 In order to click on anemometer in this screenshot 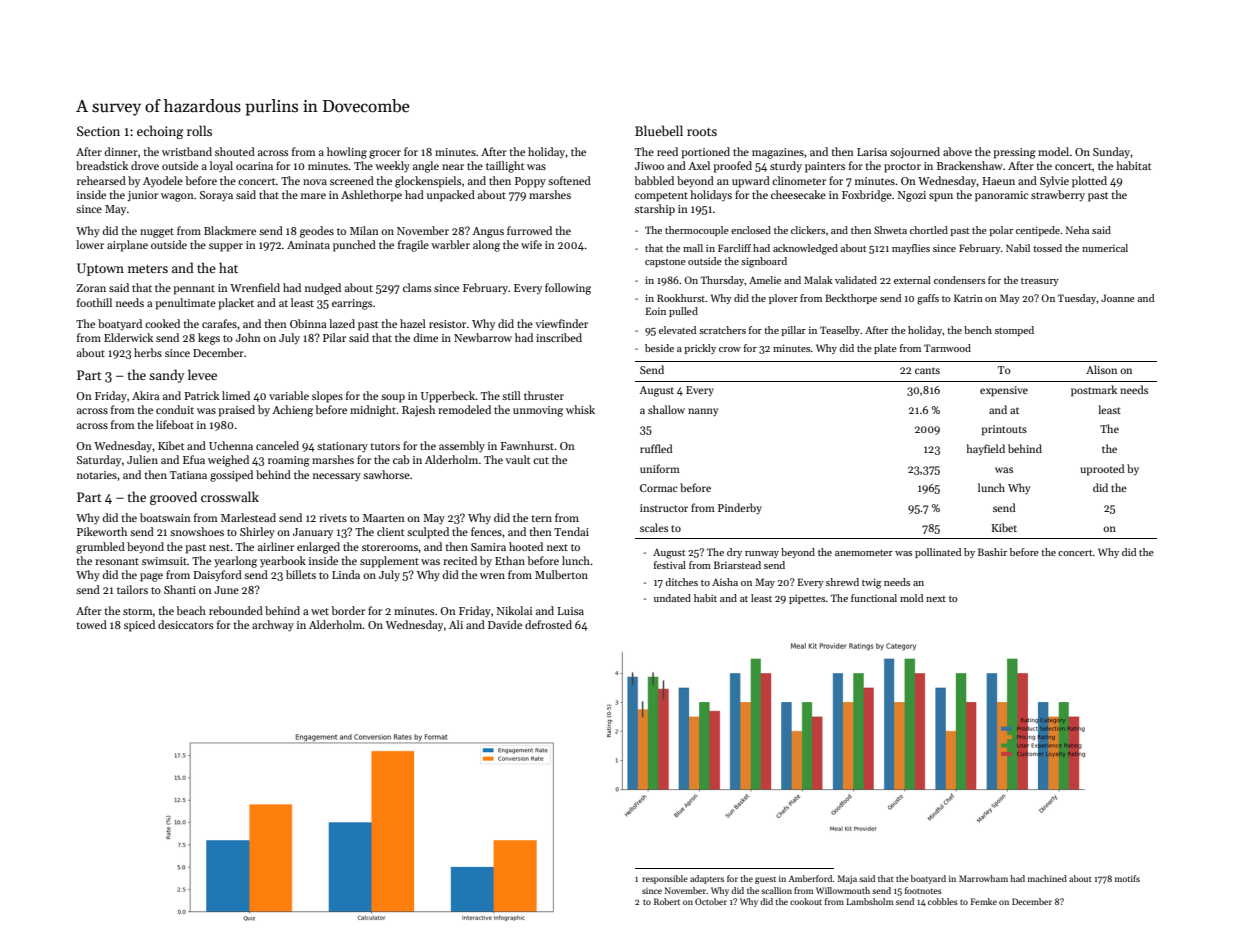, I will do `click(864, 553)`.
